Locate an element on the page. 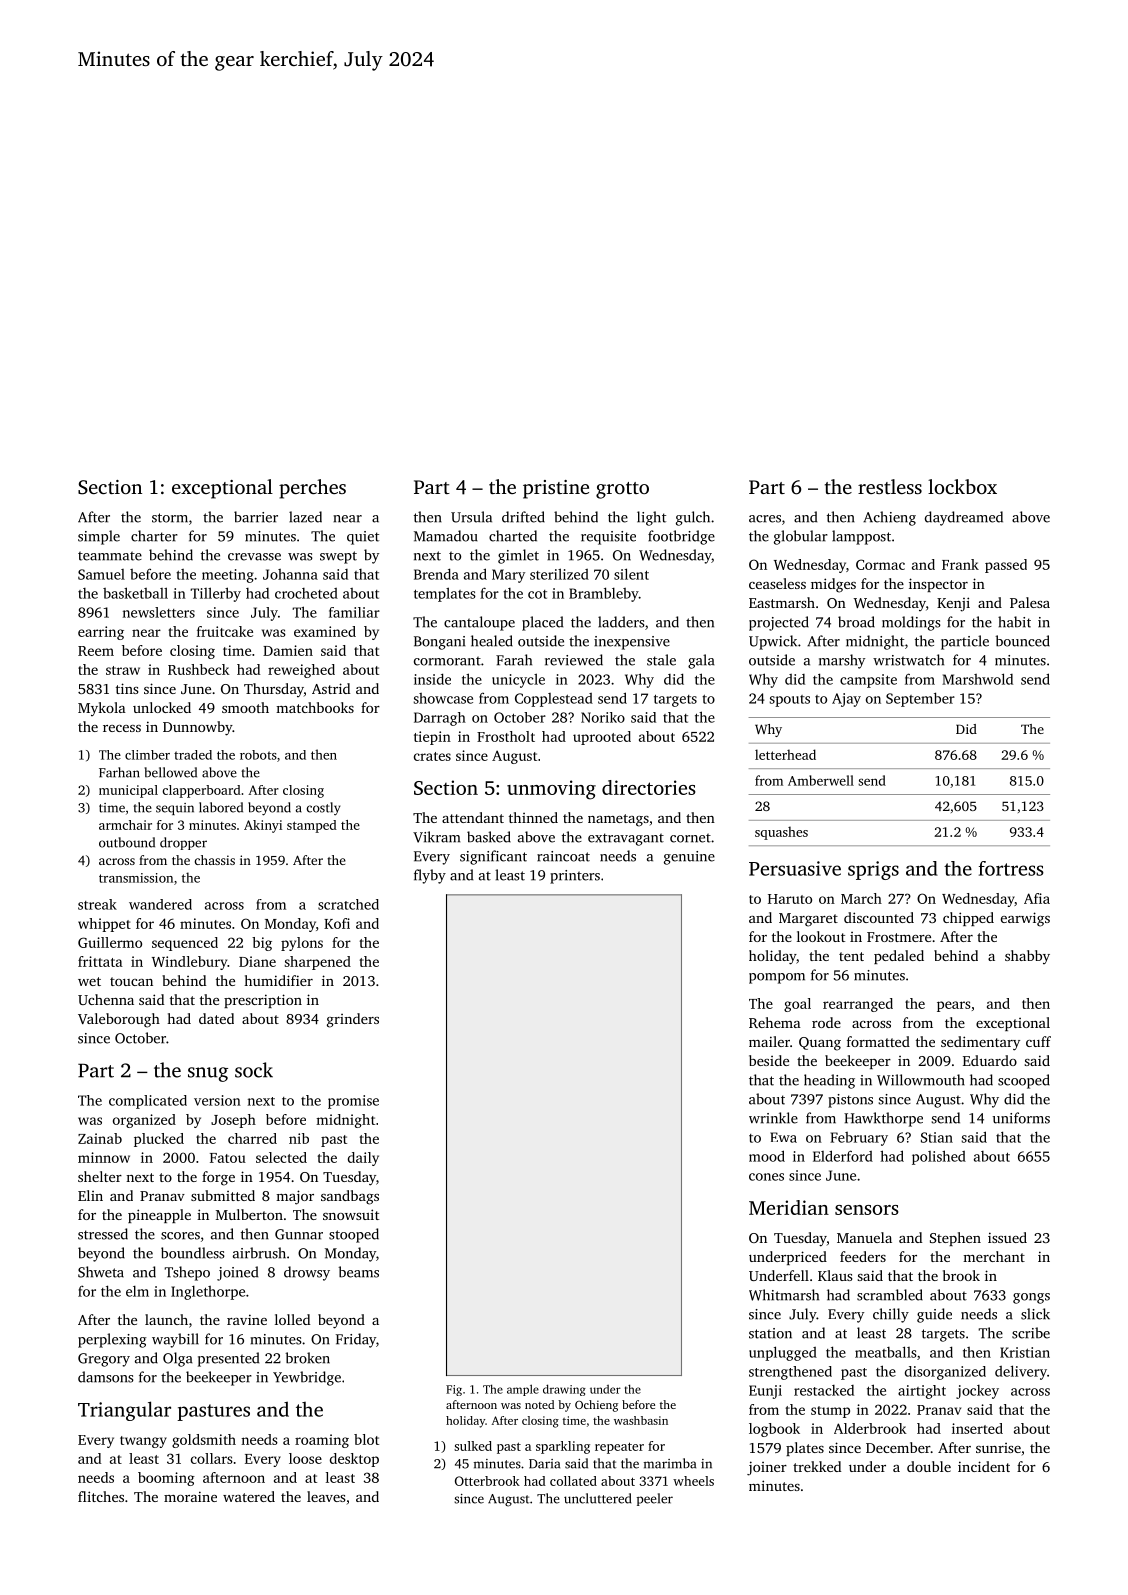  daydreamed is located at coordinates (964, 518).
